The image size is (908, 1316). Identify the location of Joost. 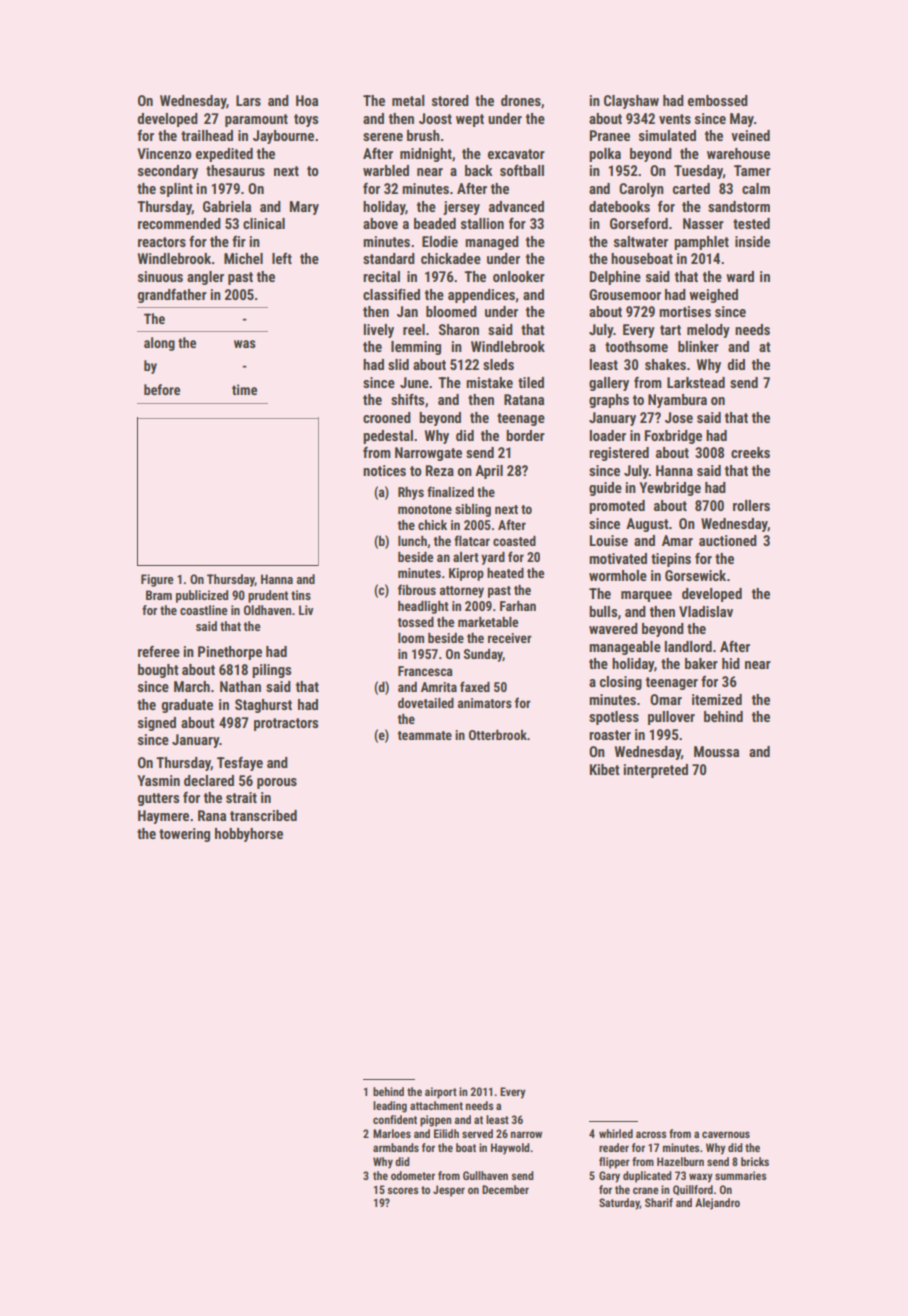
(435, 118).
